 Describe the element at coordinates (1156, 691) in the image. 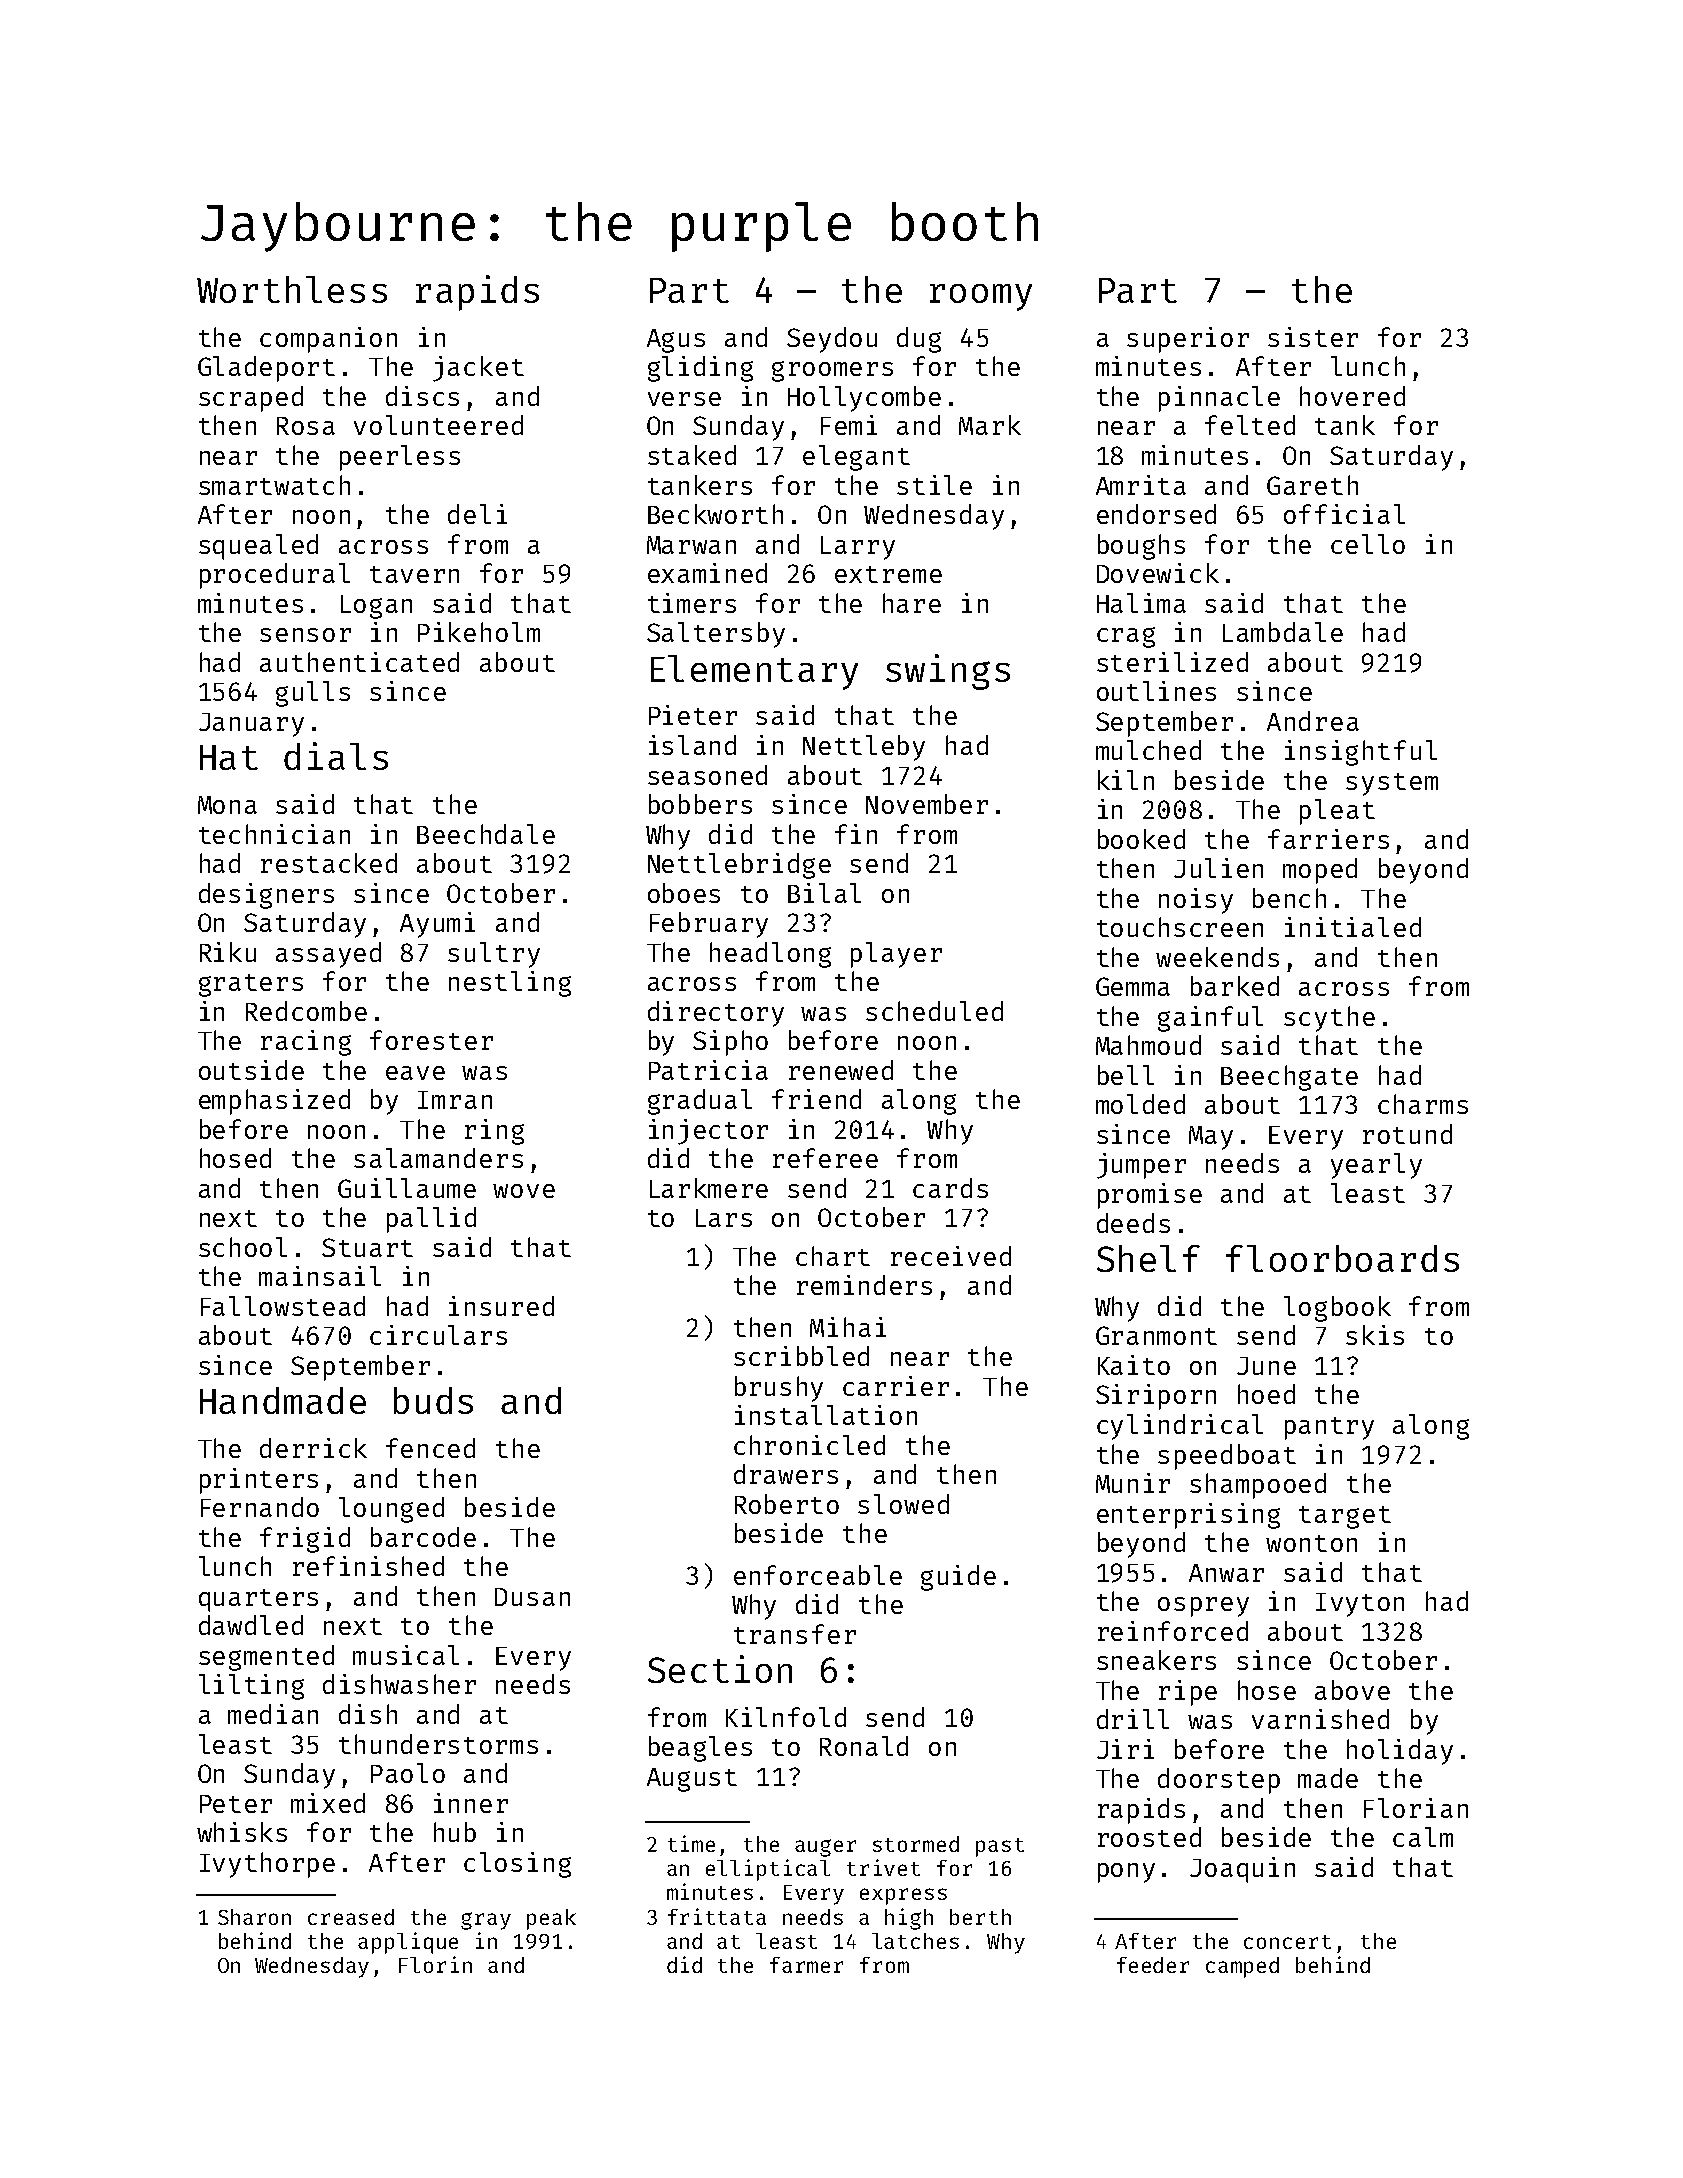

I see `outlines` at that location.
